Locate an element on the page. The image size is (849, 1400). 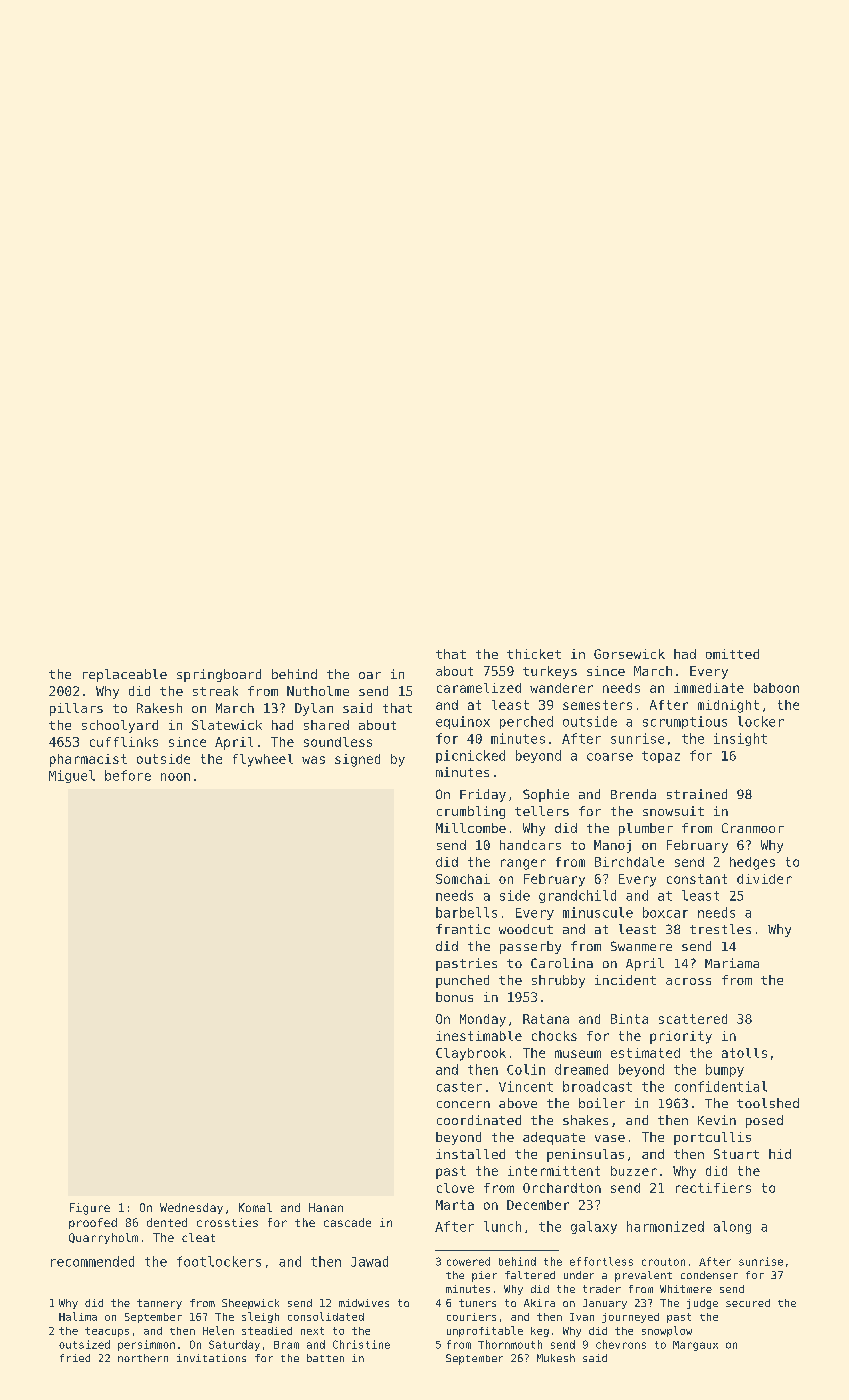
thicket is located at coordinates (534, 654).
